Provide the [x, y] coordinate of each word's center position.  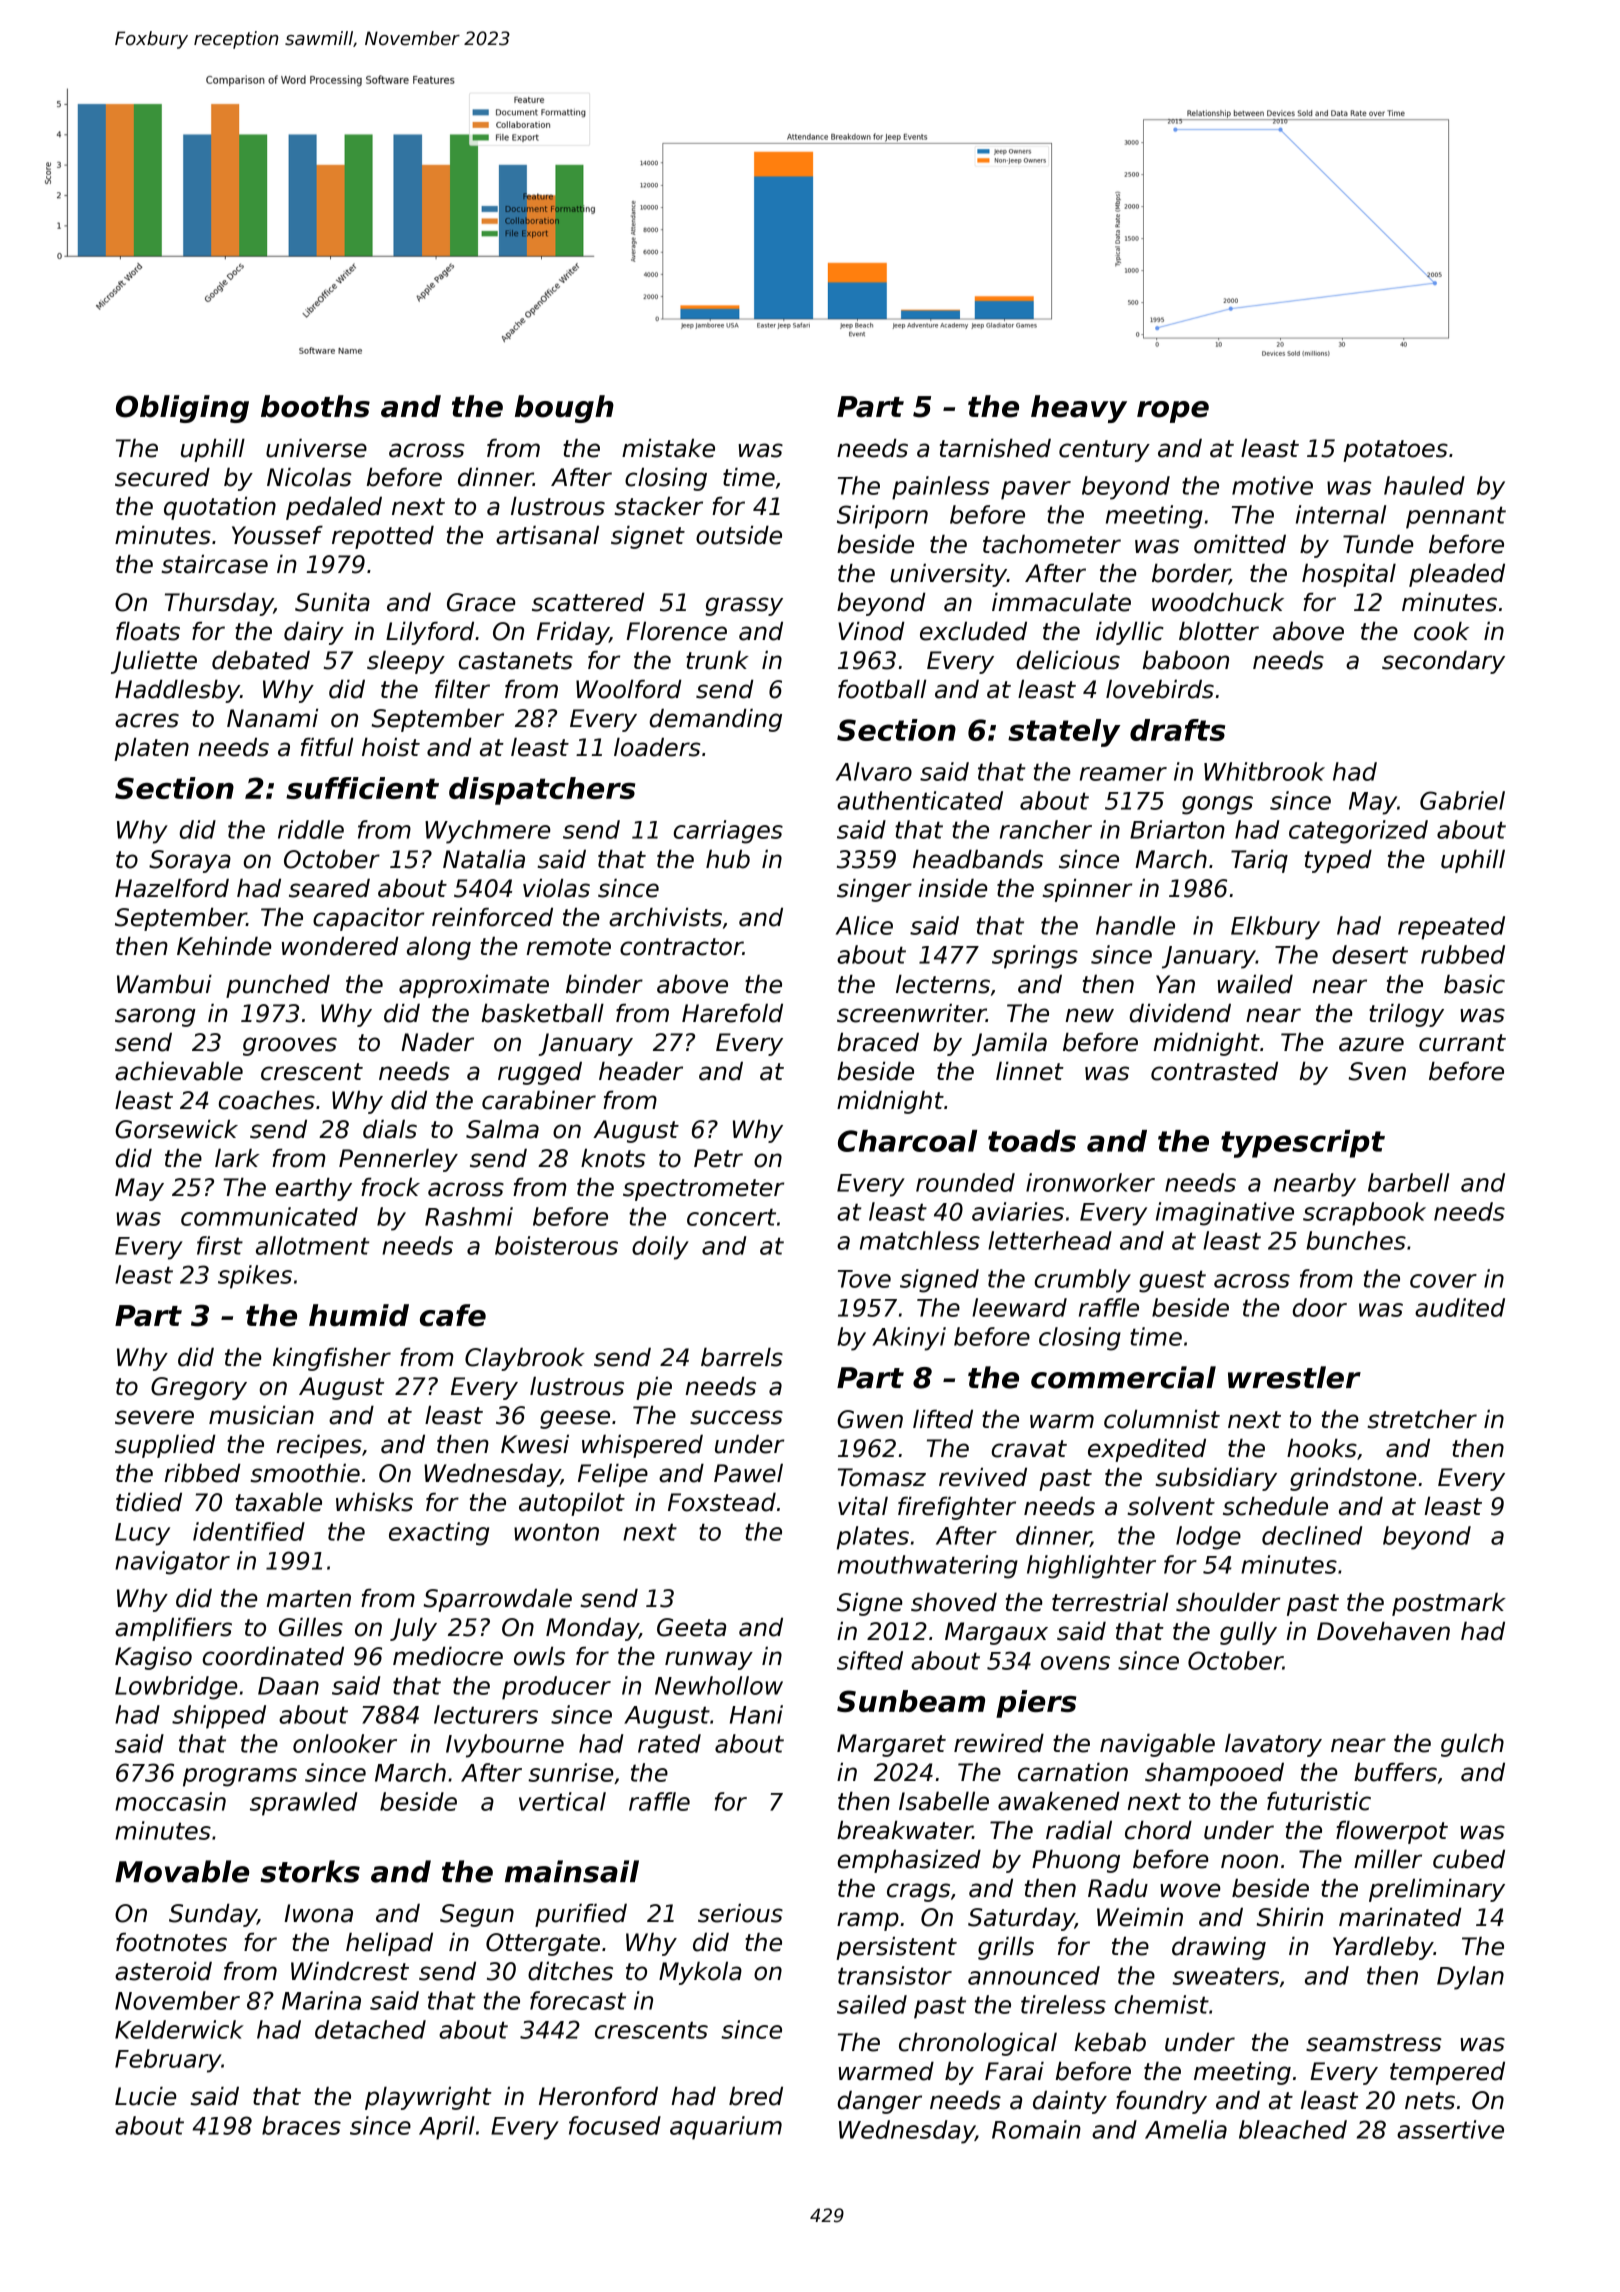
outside [739, 535]
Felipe [613, 1475]
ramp [868, 1921]
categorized [1358, 832]
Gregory [199, 1388]
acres [147, 720]
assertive [1450, 2129]
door [1320, 1307]
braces [301, 2125]
